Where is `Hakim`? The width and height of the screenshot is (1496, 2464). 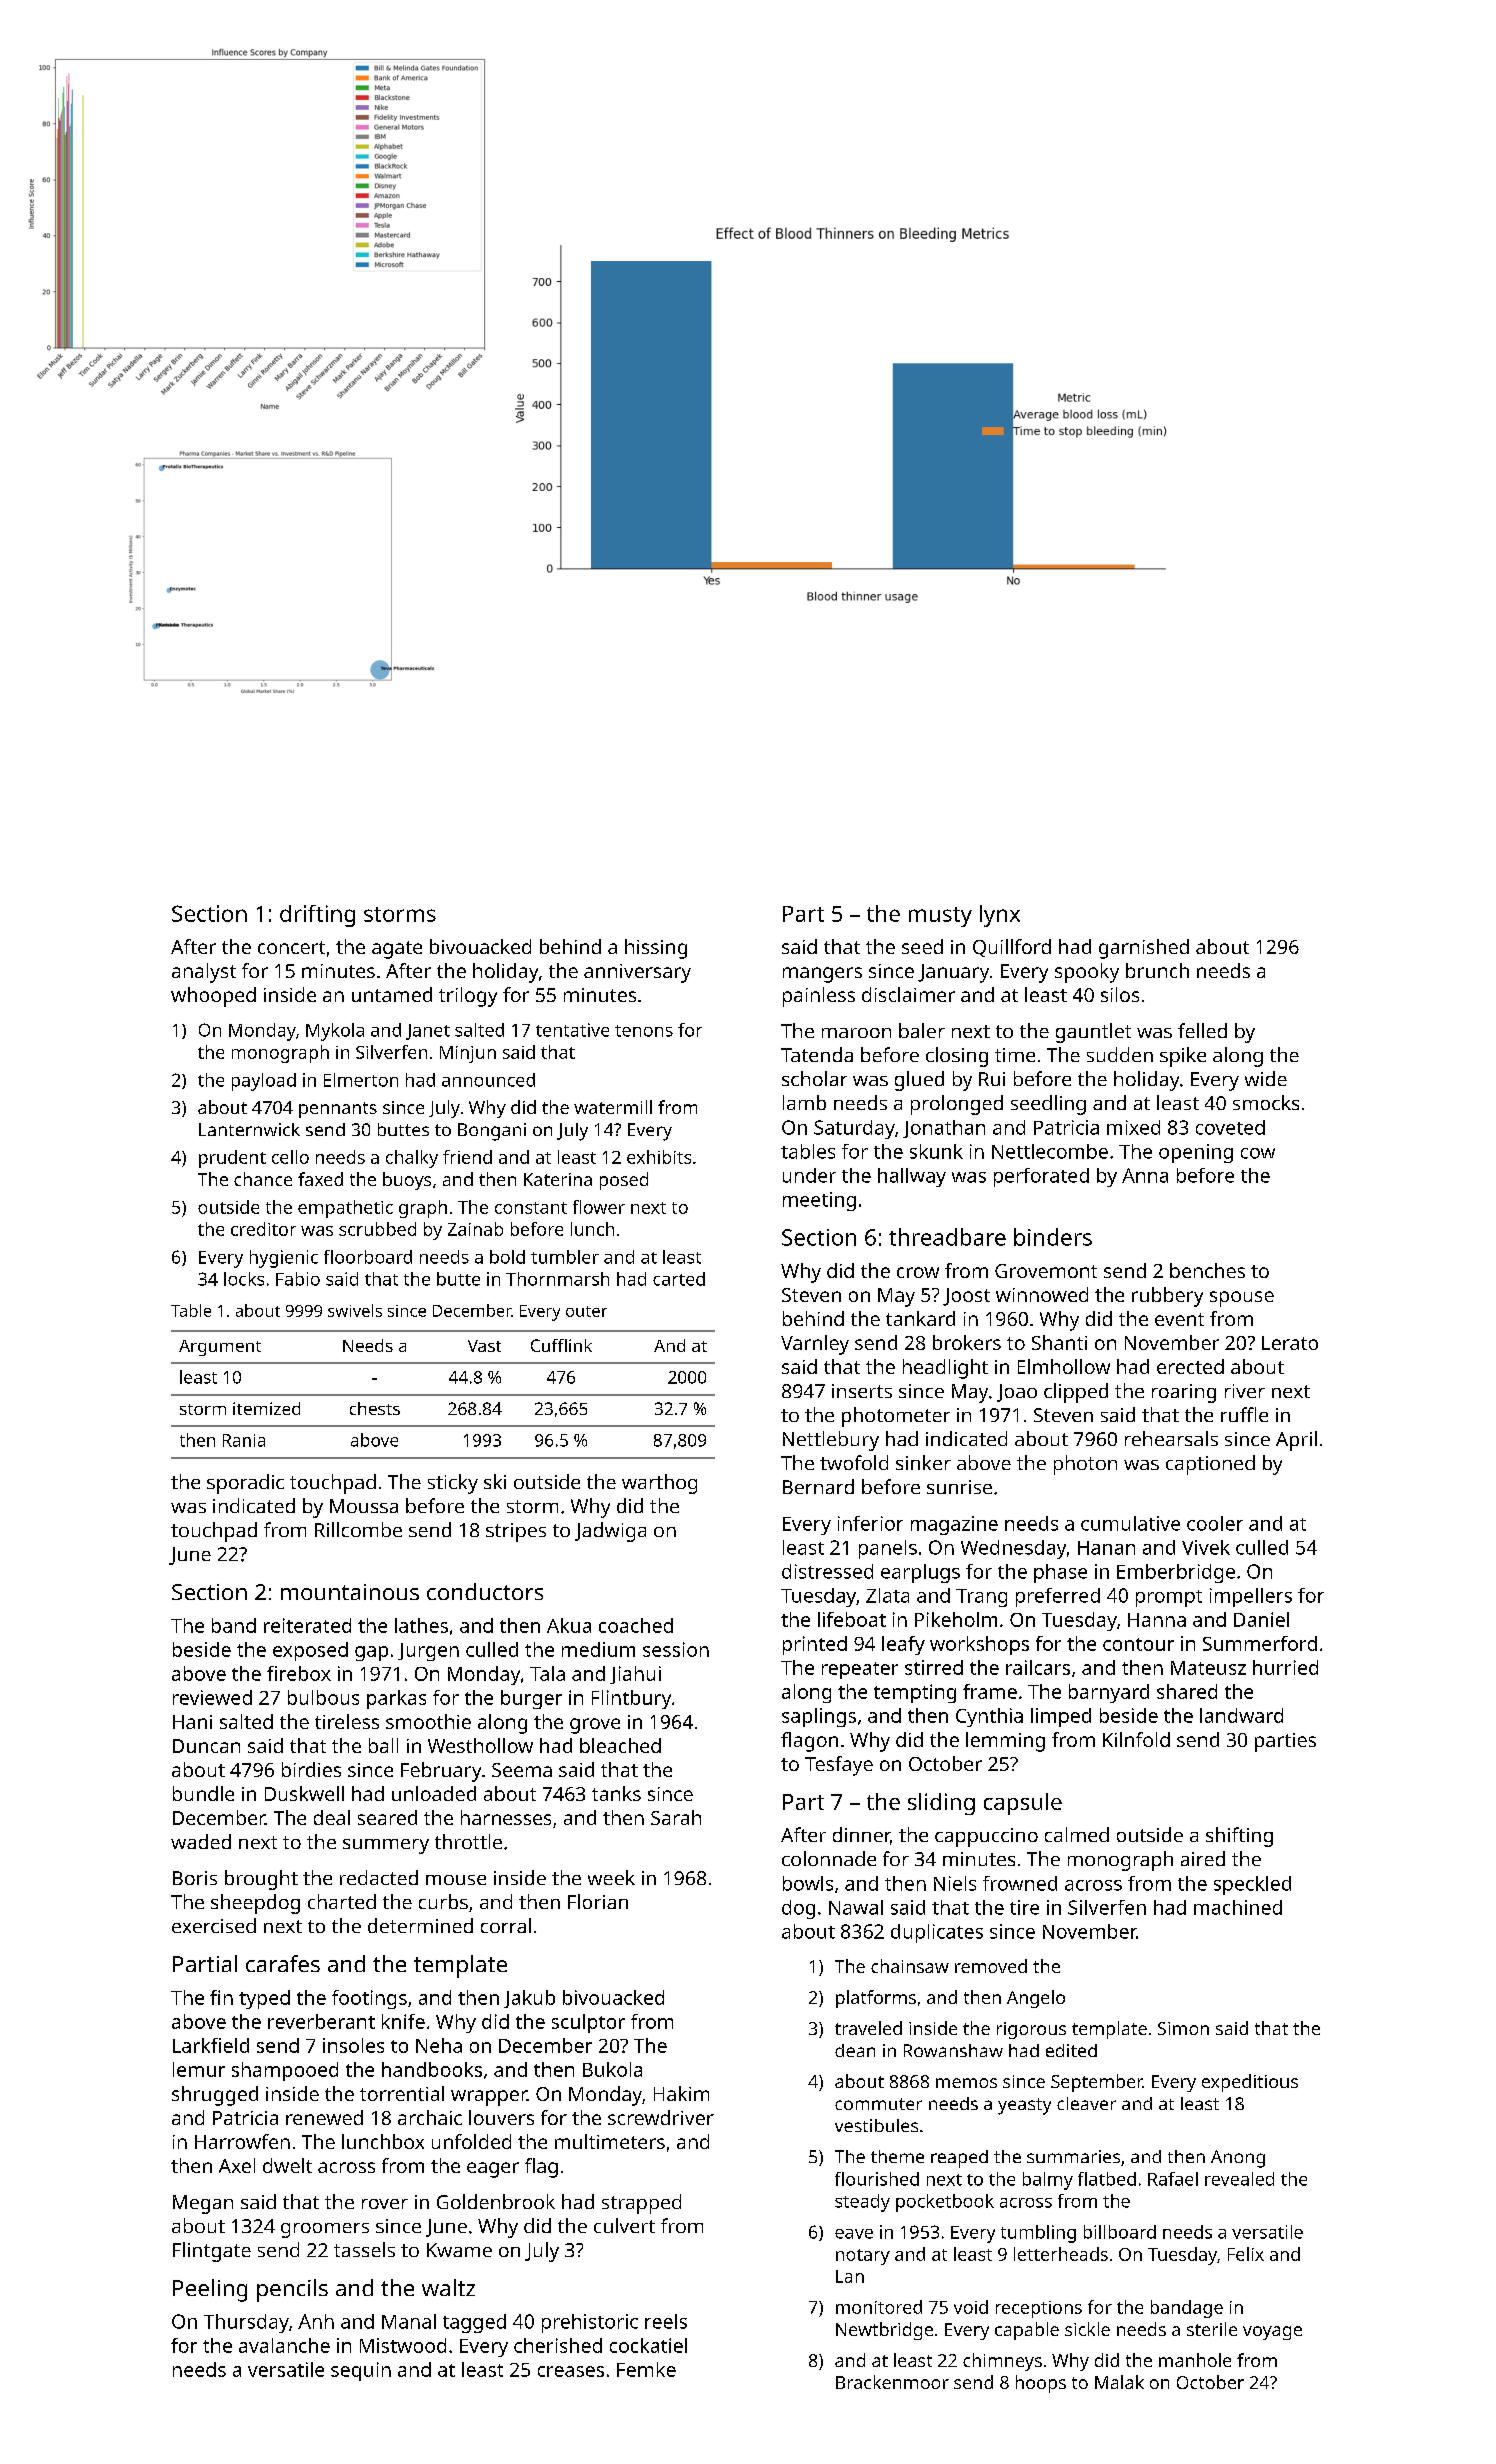
Hakim is located at coordinates (681, 2093).
